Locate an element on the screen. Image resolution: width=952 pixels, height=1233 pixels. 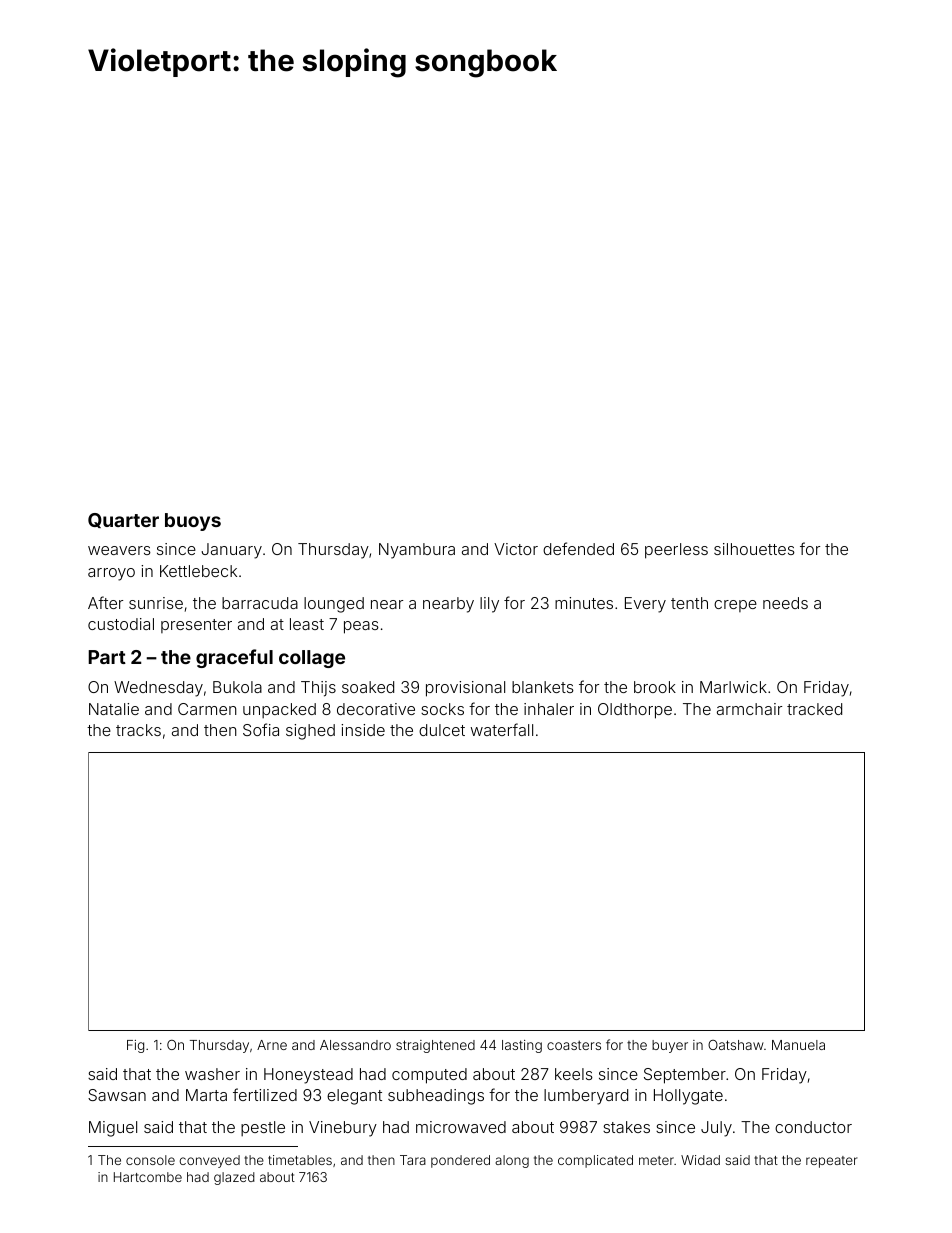
blankets is located at coordinates (543, 687).
